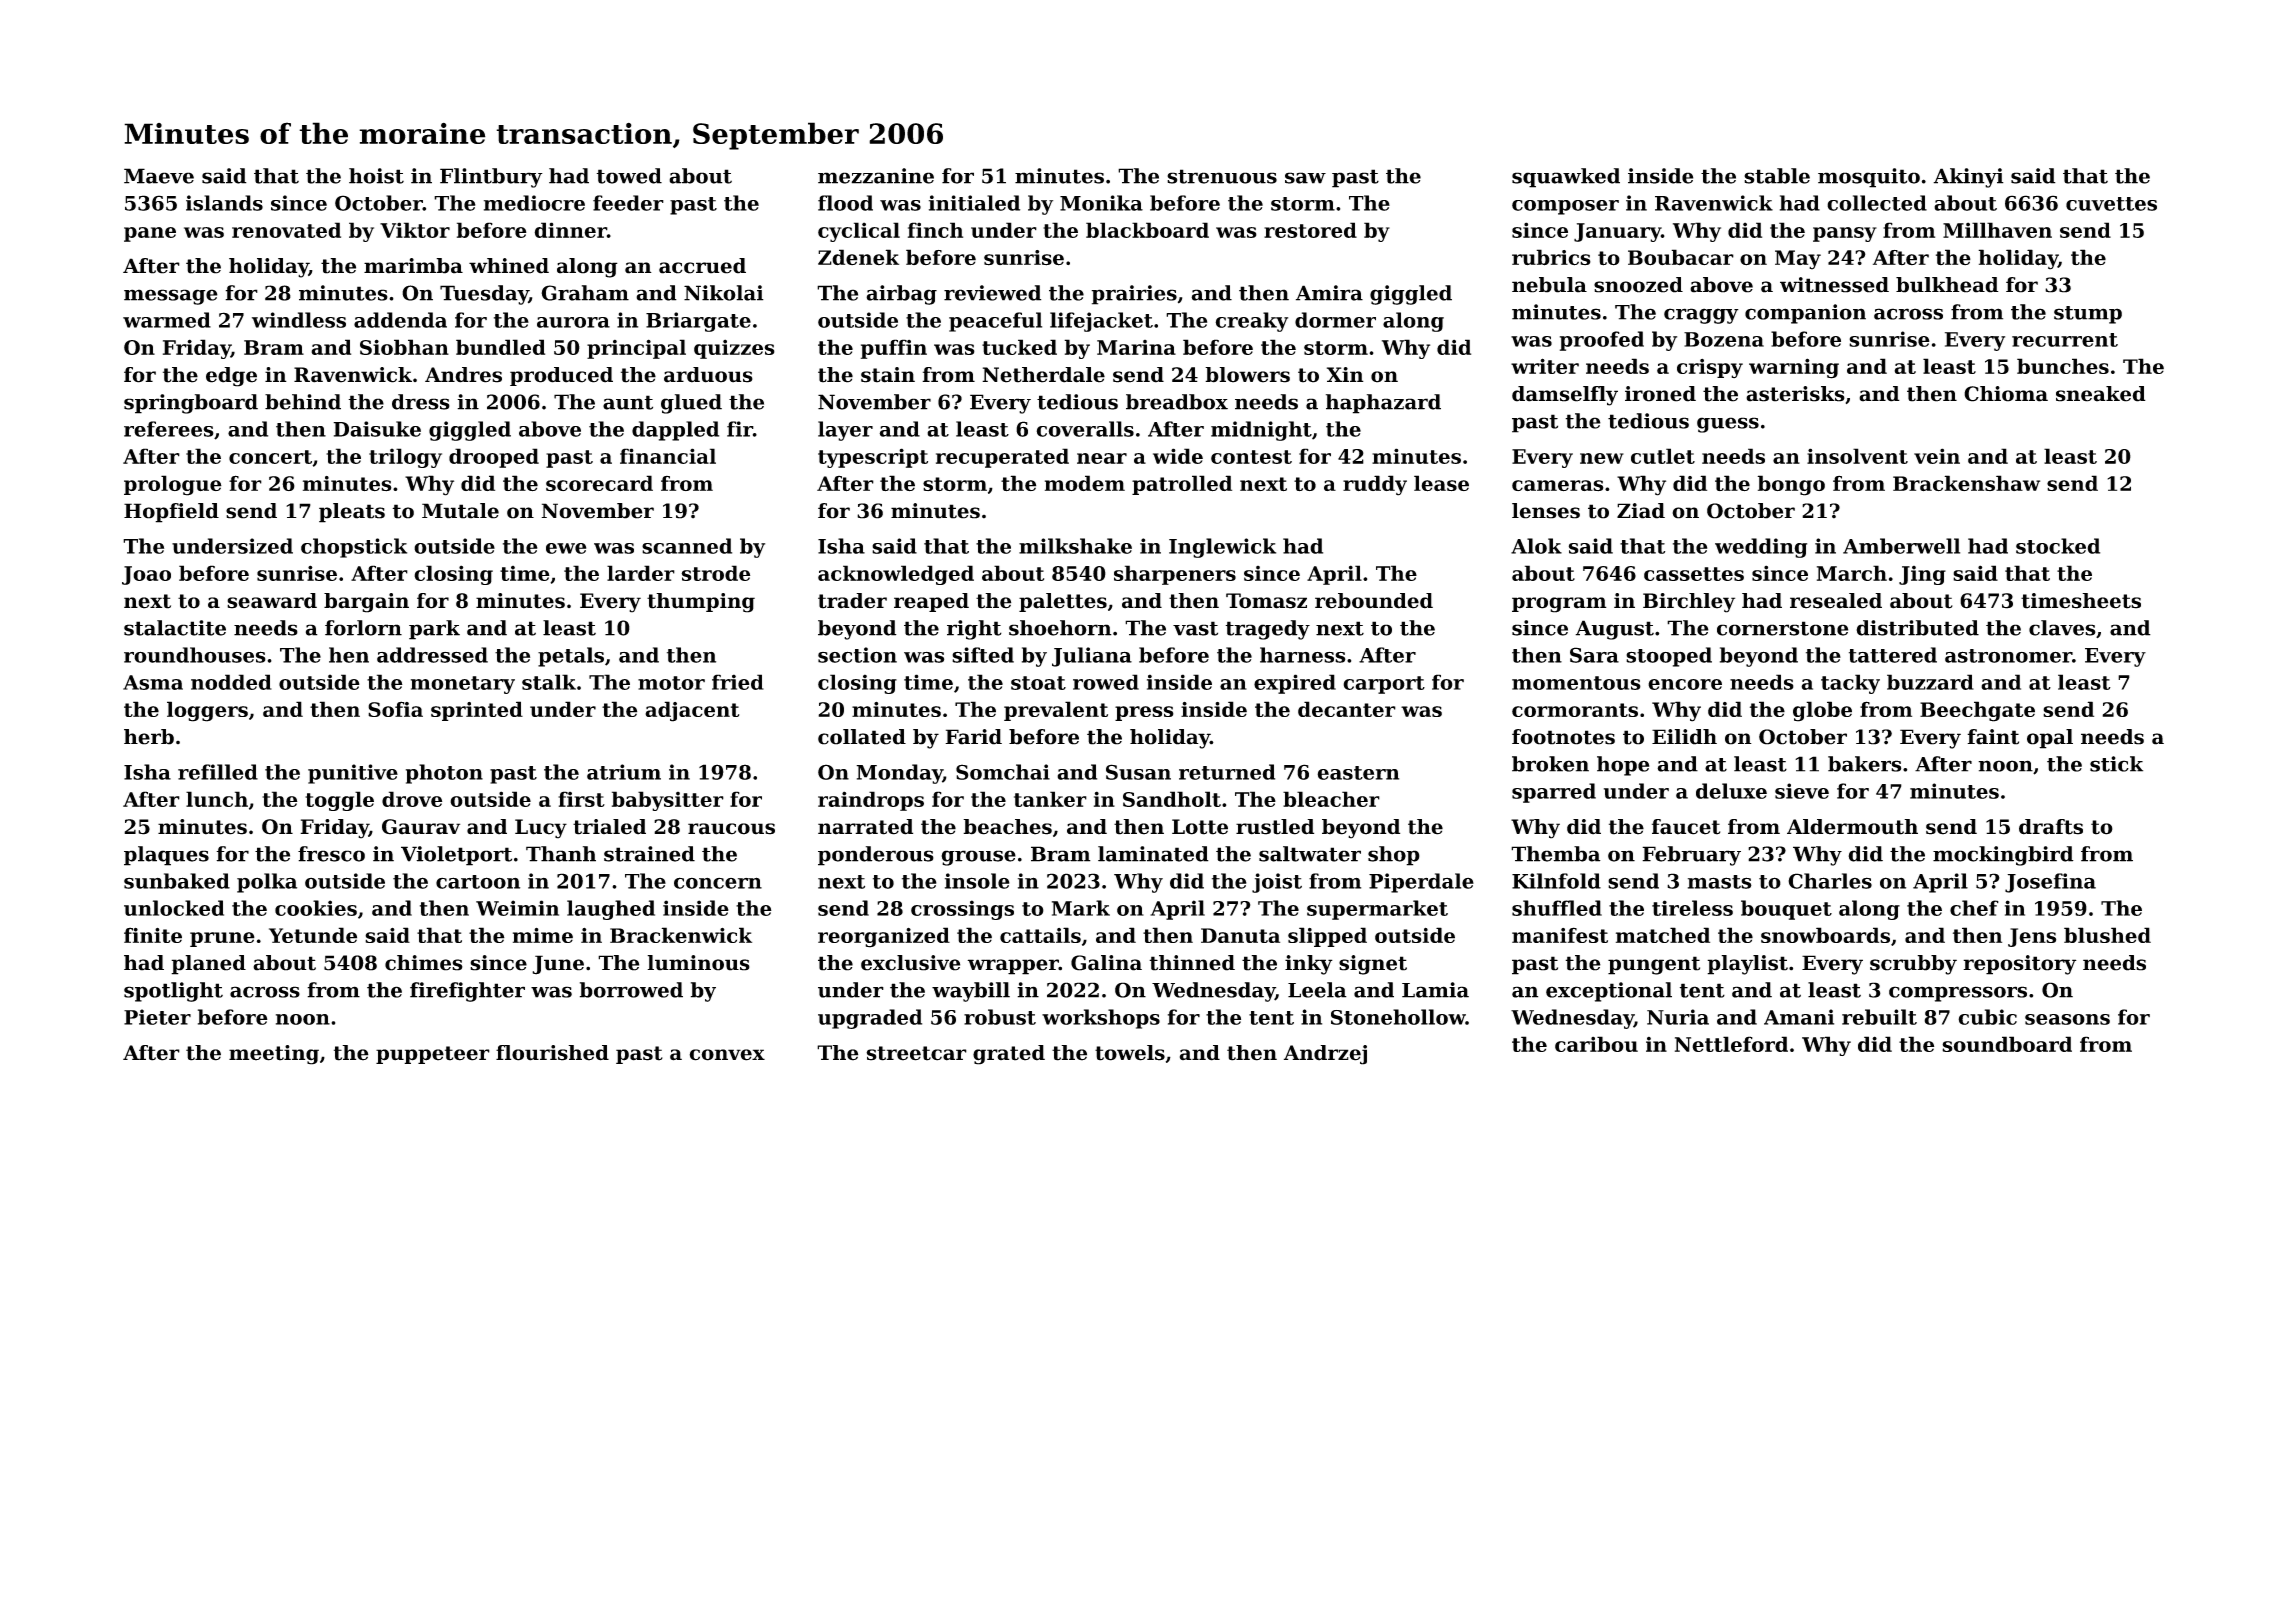  What do you see at coordinates (366, 603) in the screenshot?
I see `bargain` at bounding box center [366, 603].
